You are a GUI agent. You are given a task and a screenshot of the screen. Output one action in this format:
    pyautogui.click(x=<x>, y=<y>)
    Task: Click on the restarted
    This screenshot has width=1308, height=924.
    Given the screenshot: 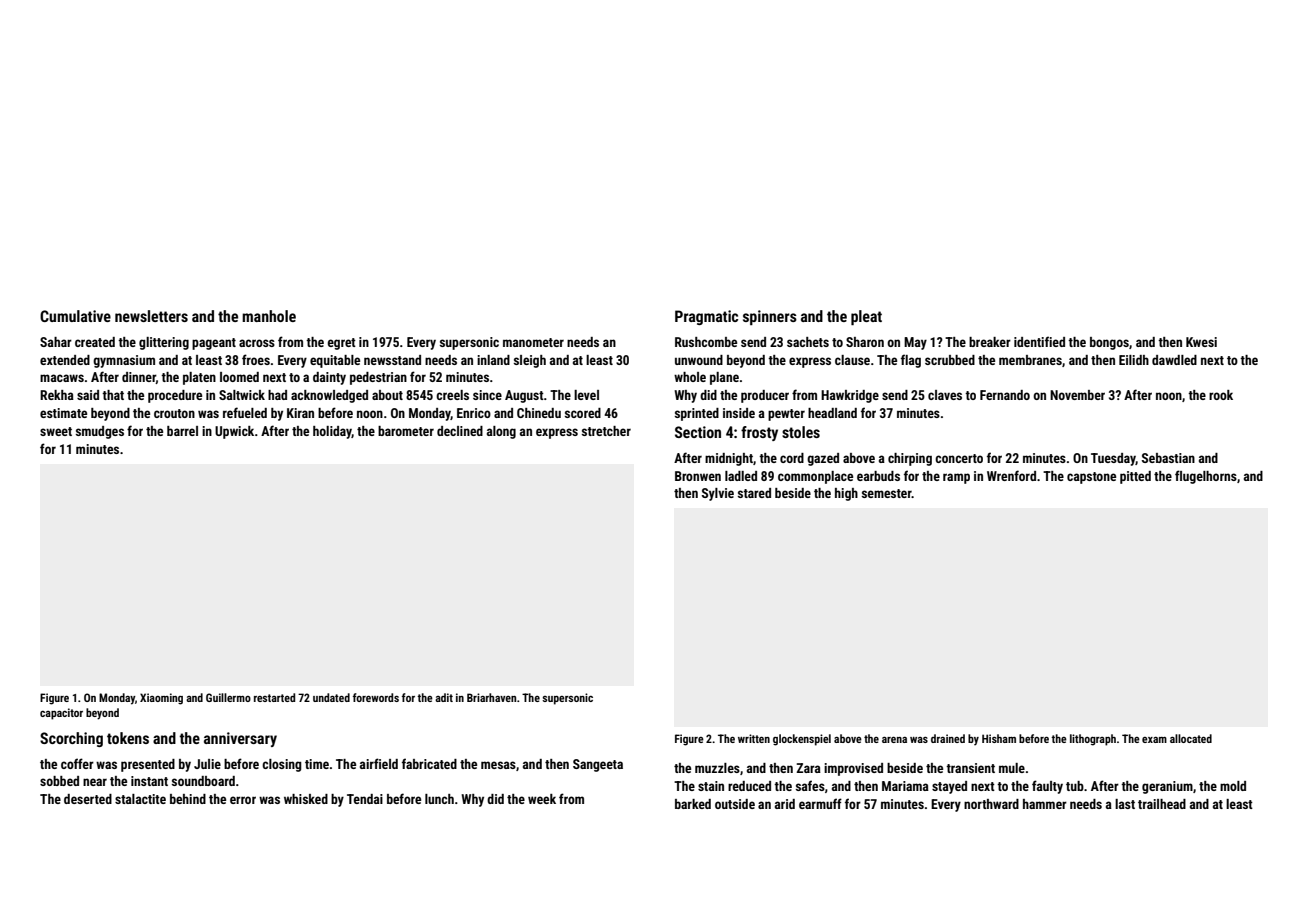 What is the action you would take?
    pyautogui.click(x=274, y=697)
